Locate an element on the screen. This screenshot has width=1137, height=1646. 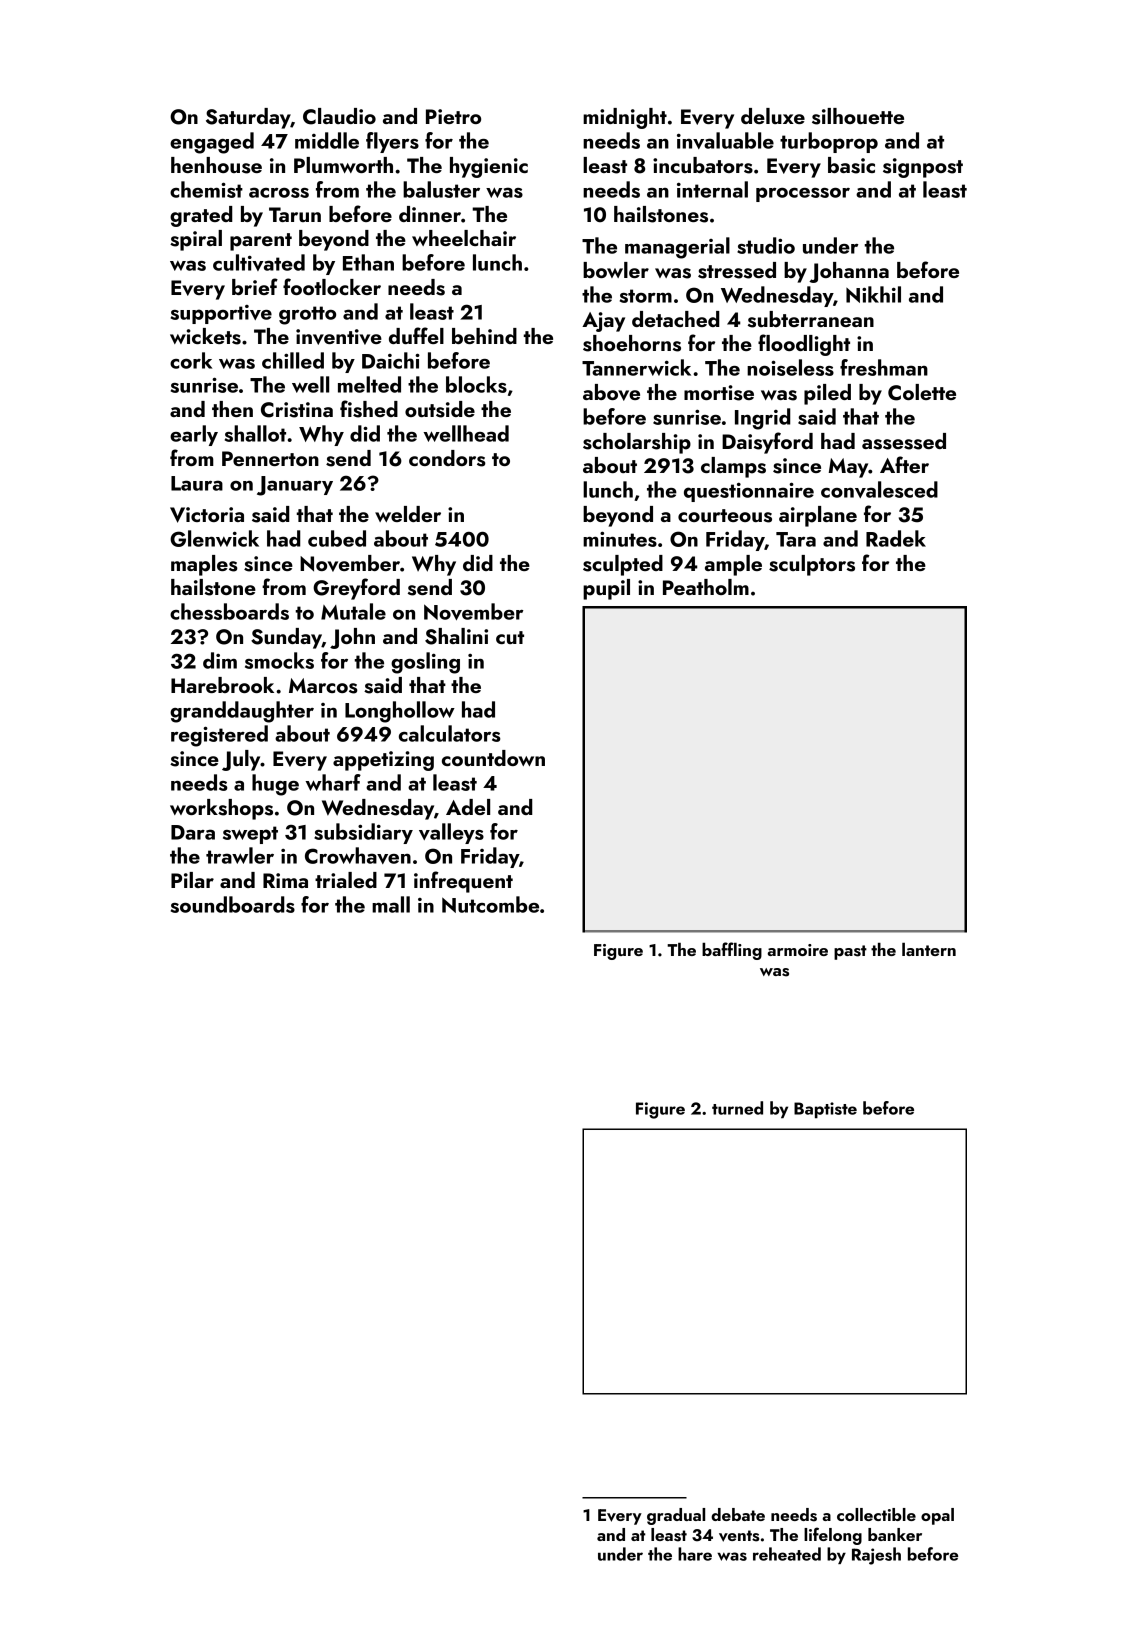
turned is located at coordinates (737, 1108).
